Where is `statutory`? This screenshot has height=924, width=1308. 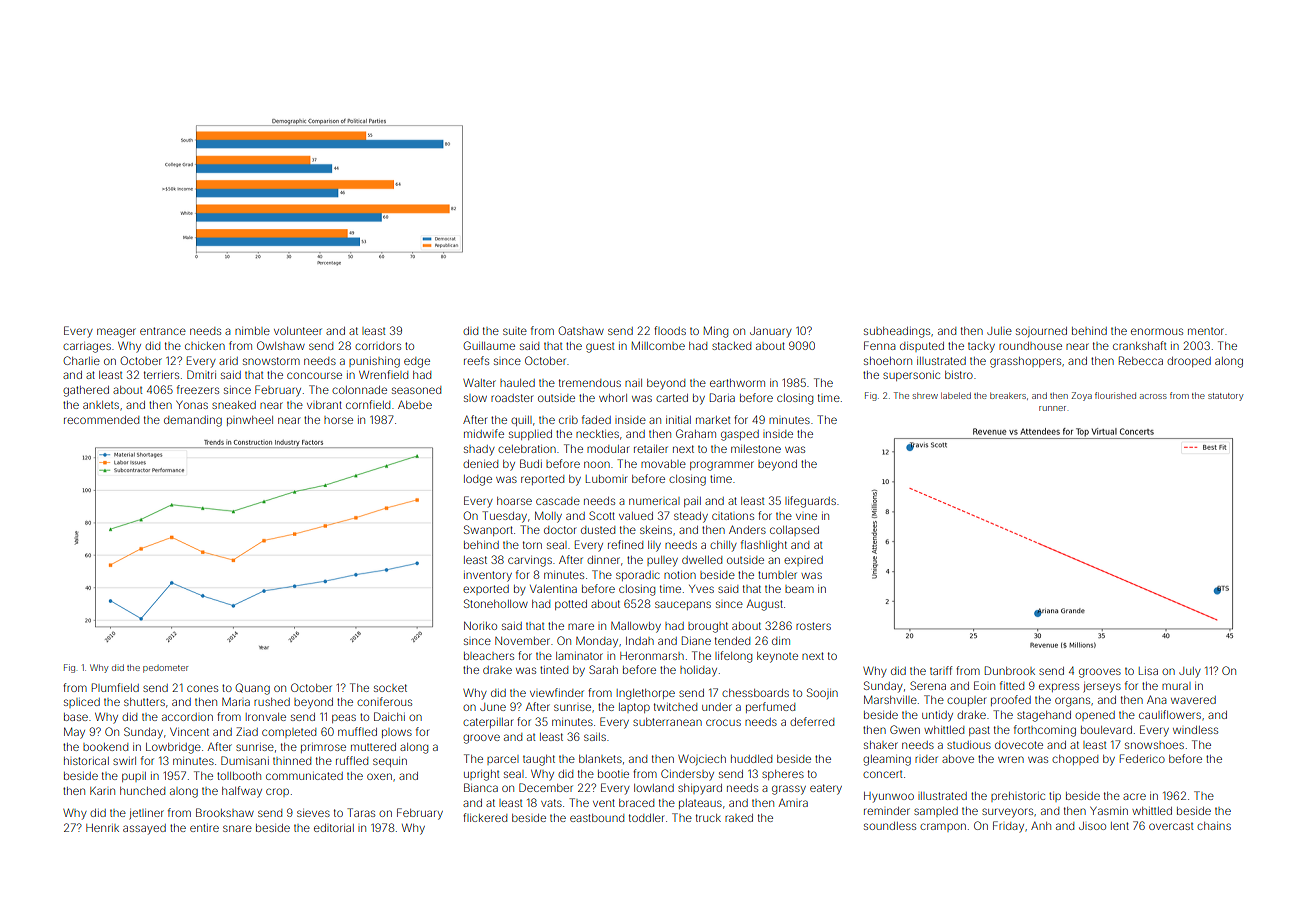
statutory is located at coordinates (1225, 397).
